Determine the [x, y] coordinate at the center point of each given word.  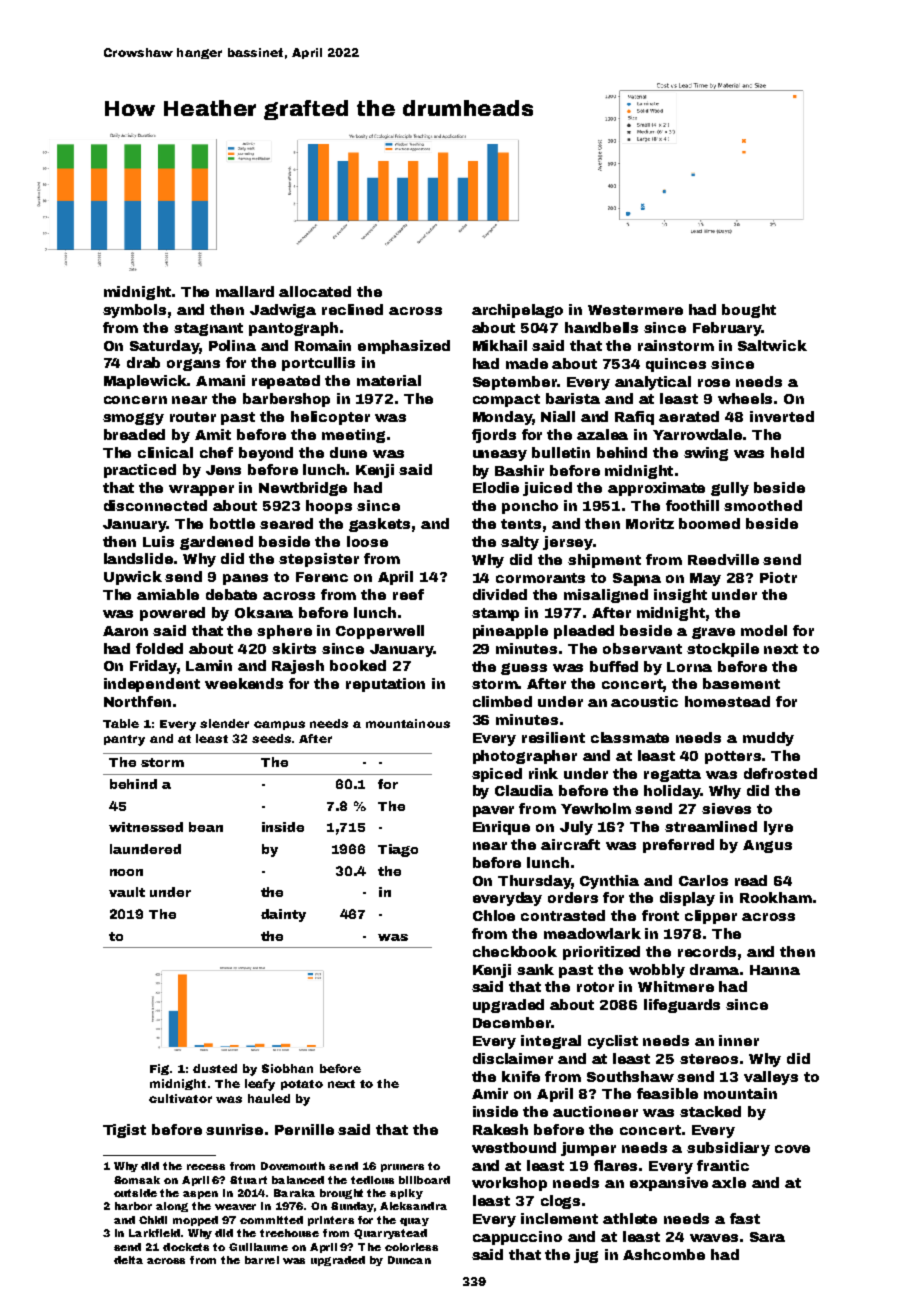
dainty [283, 915]
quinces [676, 365]
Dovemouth [293, 1166]
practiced [140, 471]
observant [642, 648]
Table [121, 723]
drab [143, 362]
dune [348, 452]
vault [127, 892]
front [660, 915]
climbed [502, 701]
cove [792, 1149]
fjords [494, 436]
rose [714, 383]
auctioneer [595, 1111]
